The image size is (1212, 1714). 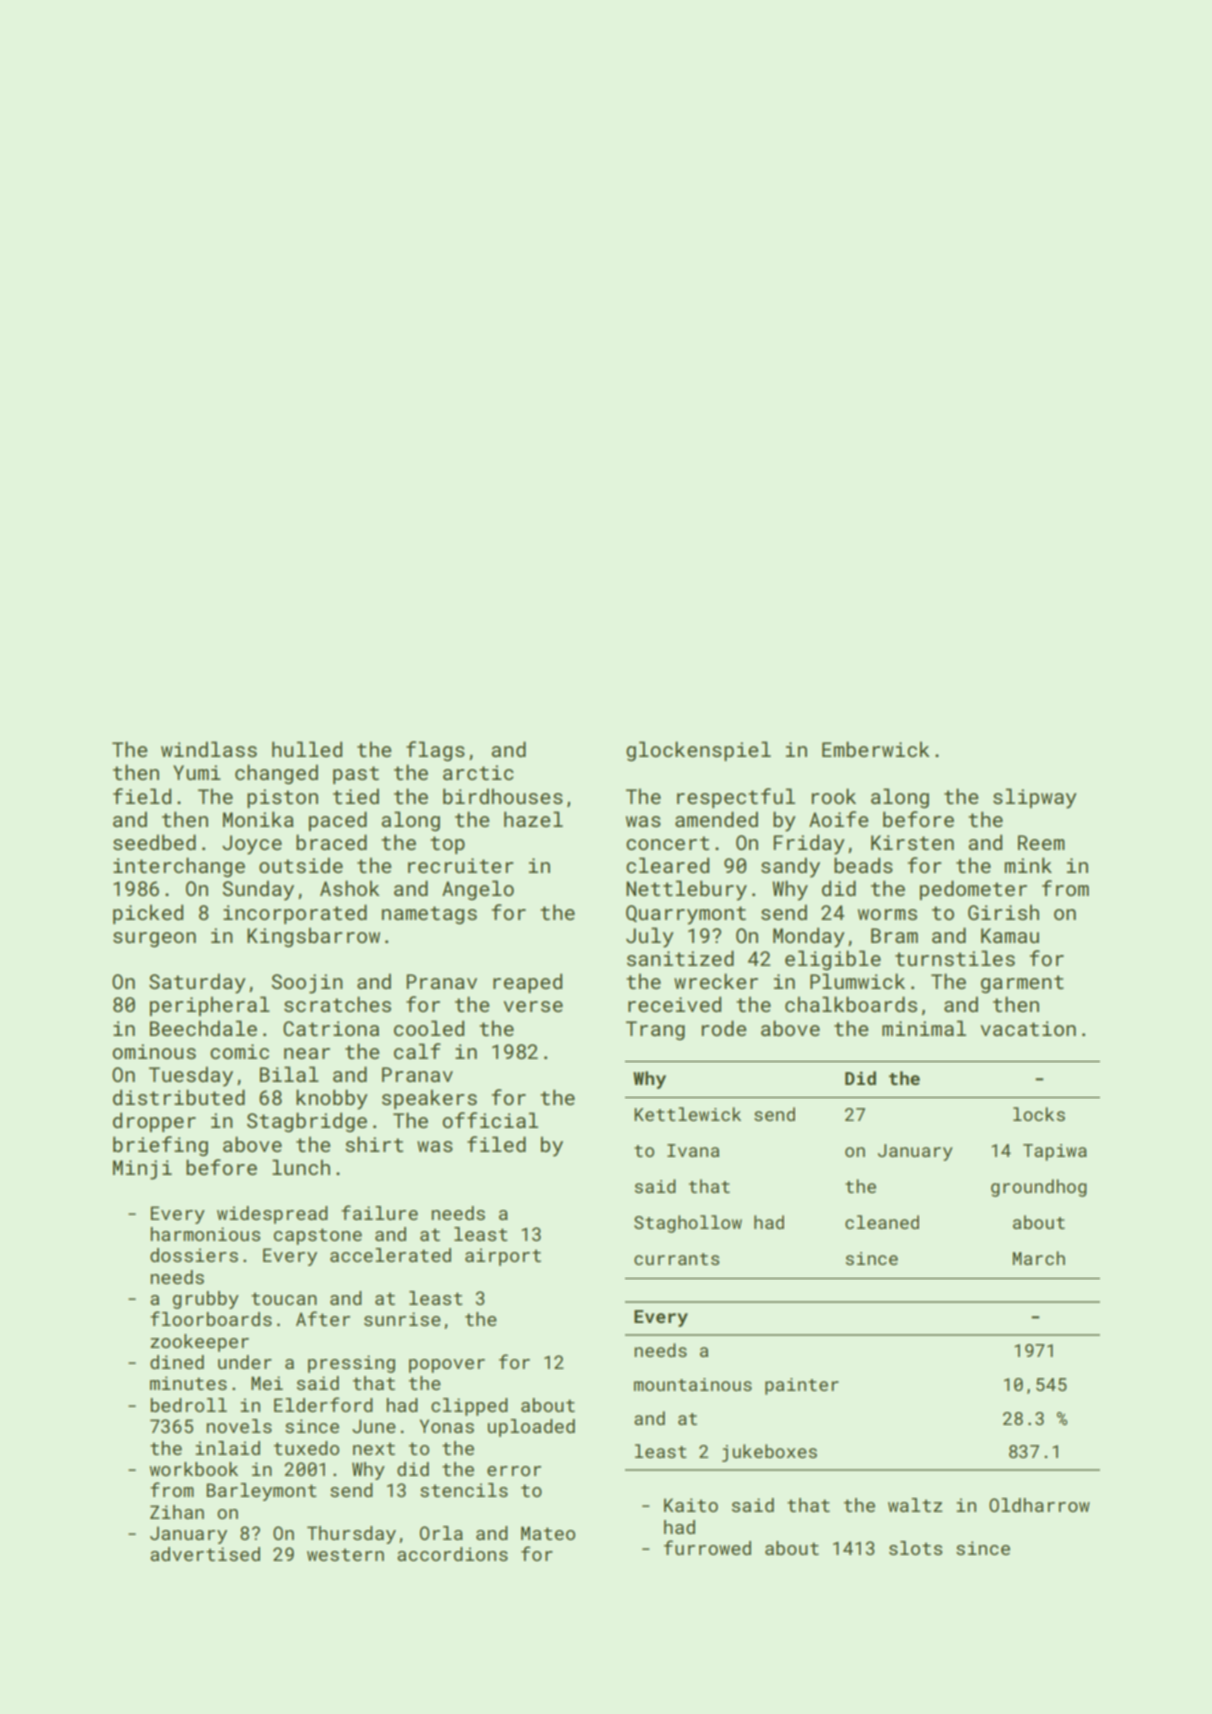 What do you see at coordinates (307, 984) in the document?
I see `Soojin` at bounding box center [307, 984].
